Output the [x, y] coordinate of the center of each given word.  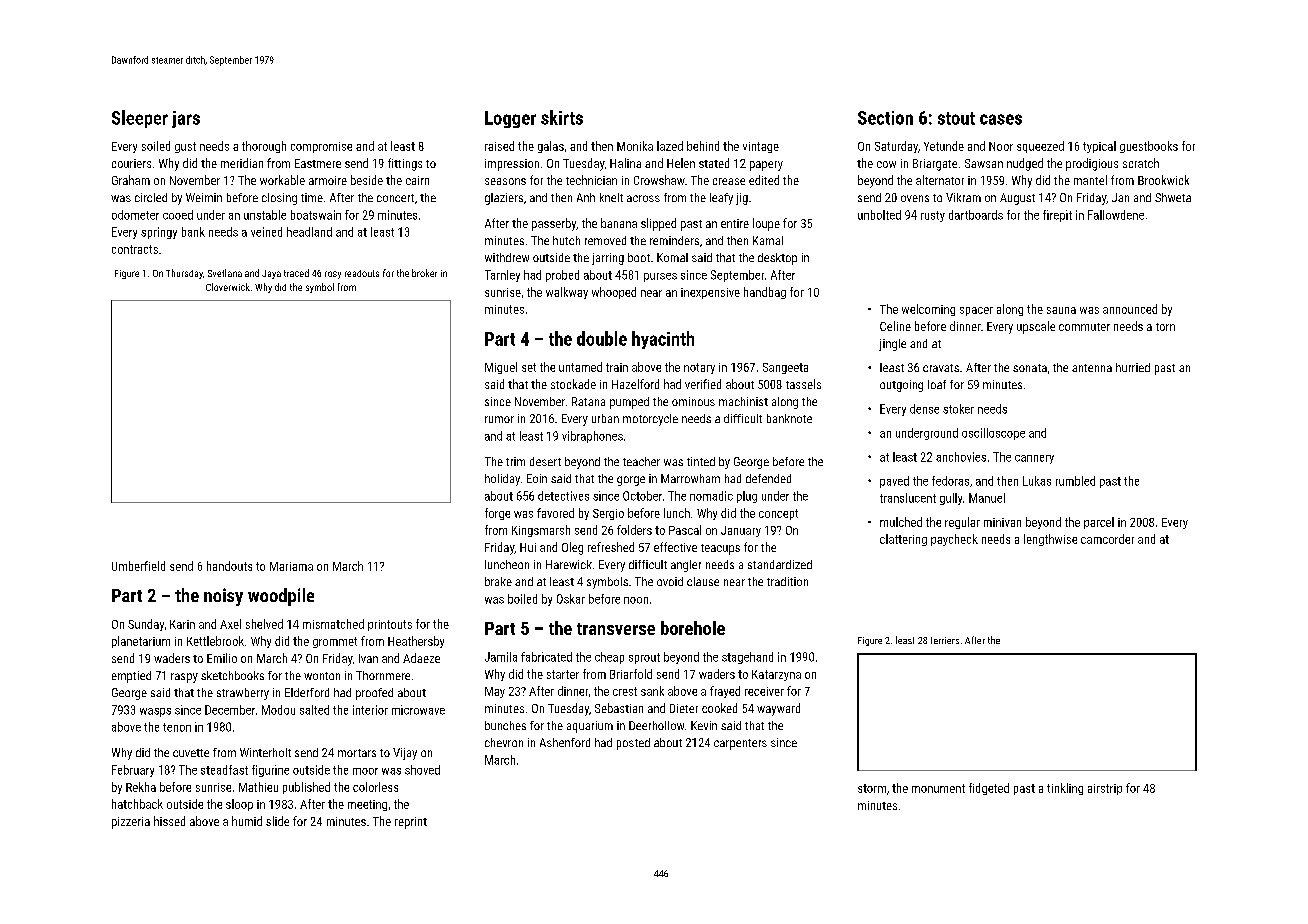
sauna [1061, 310]
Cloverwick [228, 287]
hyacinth [663, 340]
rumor [499, 419]
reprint [411, 823]
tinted [701, 461]
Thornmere [383, 675]
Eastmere [318, 163]
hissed [169, 821]
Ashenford [565, 742]
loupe [766, 224]
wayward [778, 709]
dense [924, 409]
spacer [976, 311]
